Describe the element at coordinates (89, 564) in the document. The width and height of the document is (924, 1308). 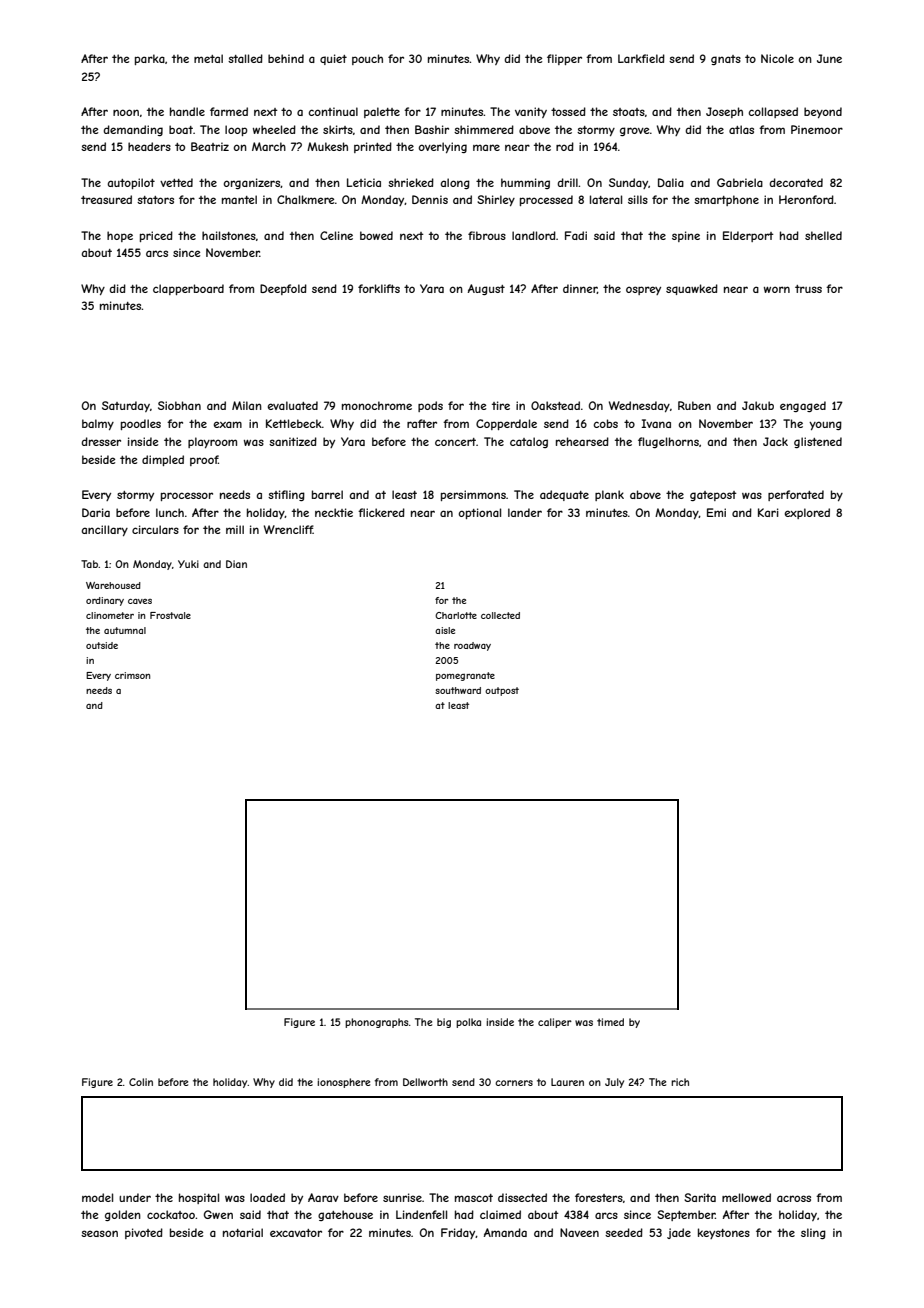
I see `Tab` at that location.
